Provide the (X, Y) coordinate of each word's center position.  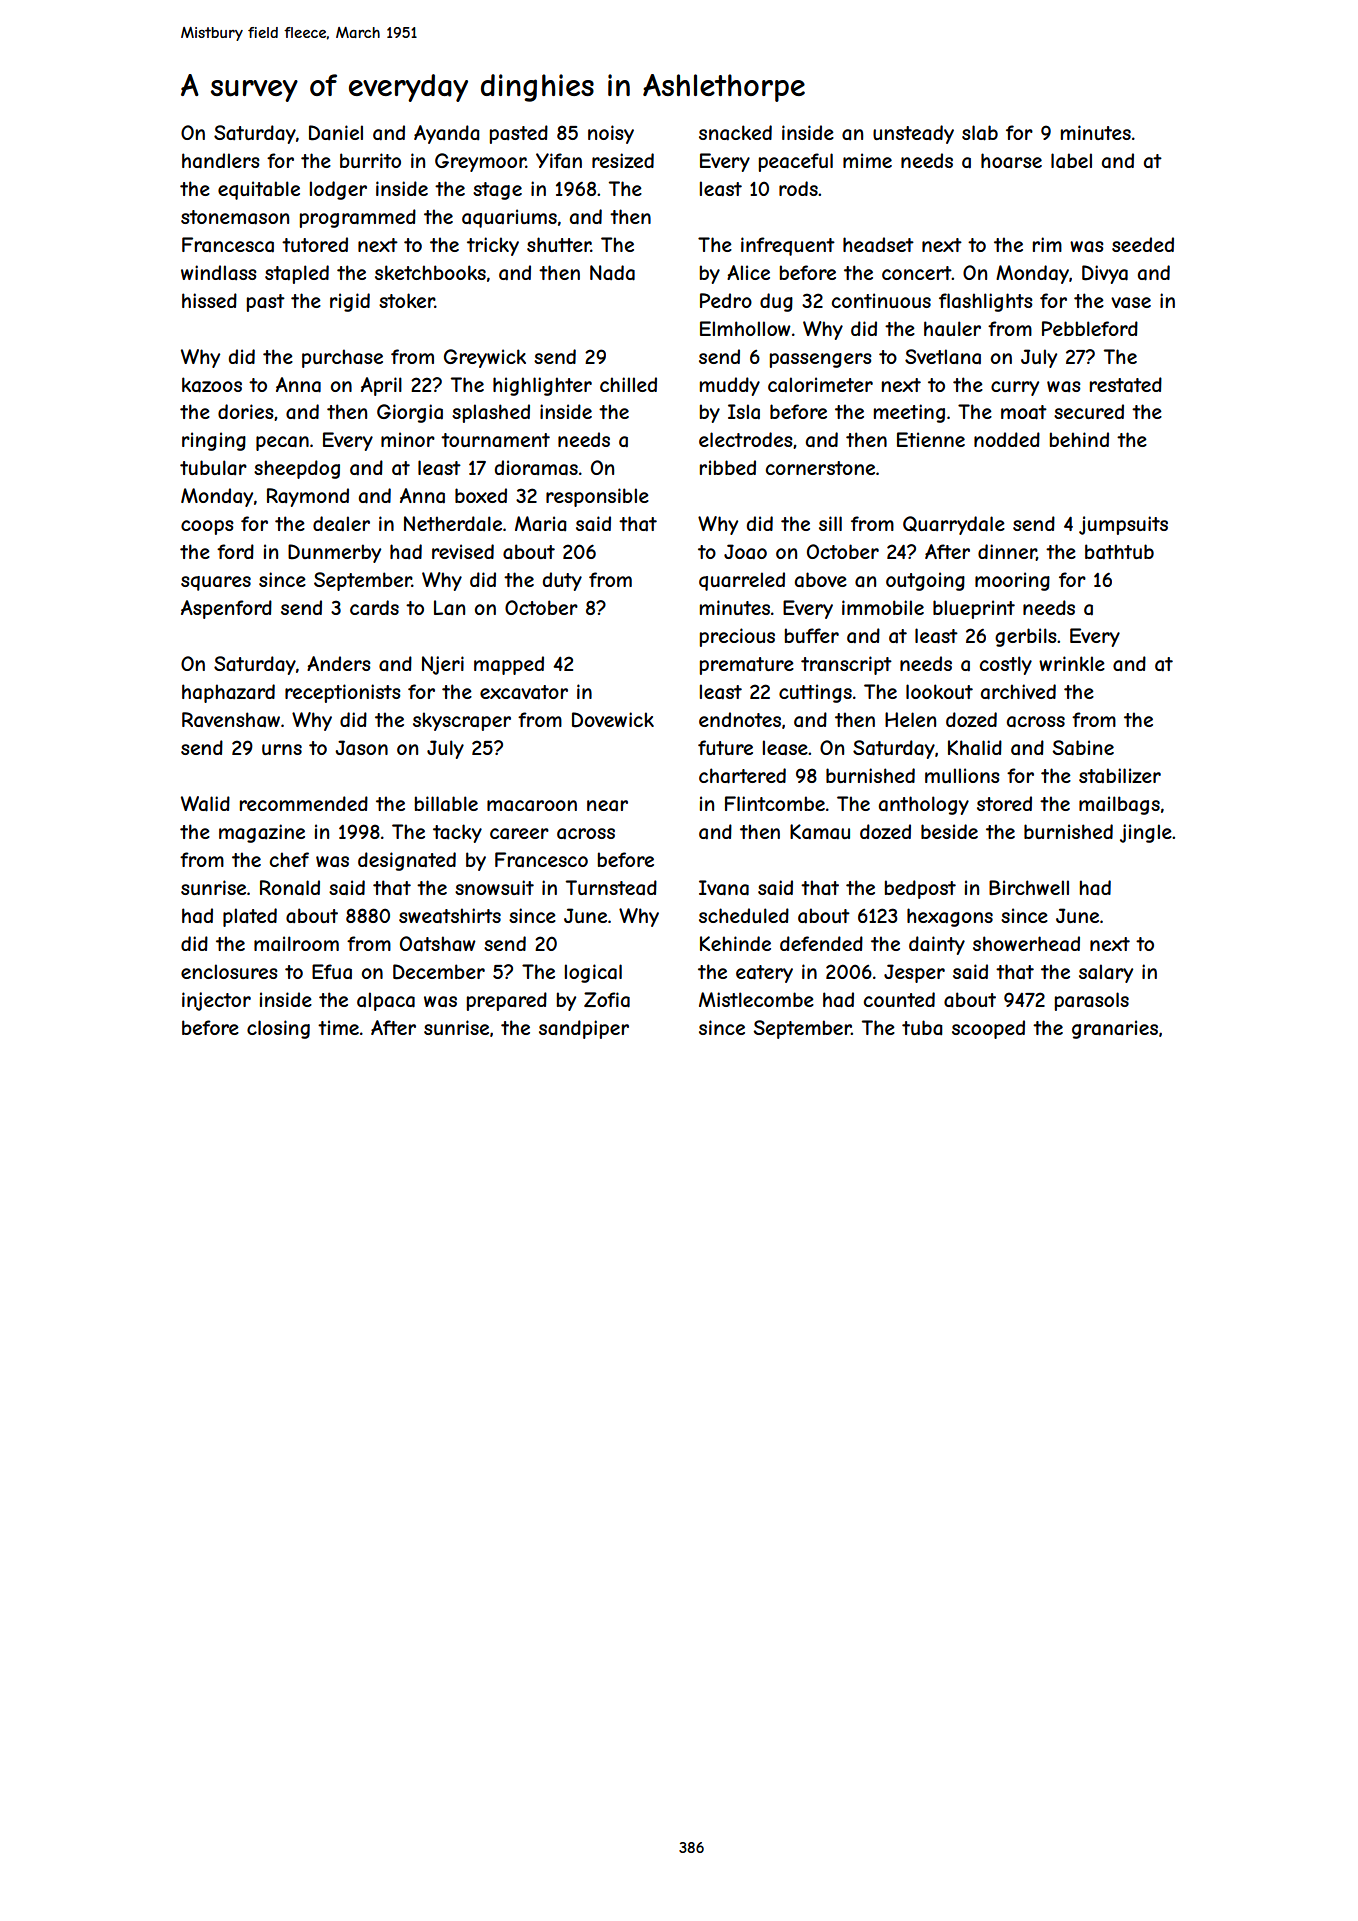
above (821, 580)
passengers (820, 360)
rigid (350, 302)
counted (899, 999)
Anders (338, 663)
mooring (1012, 581)
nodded (1007, 439)
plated (250, 917)
